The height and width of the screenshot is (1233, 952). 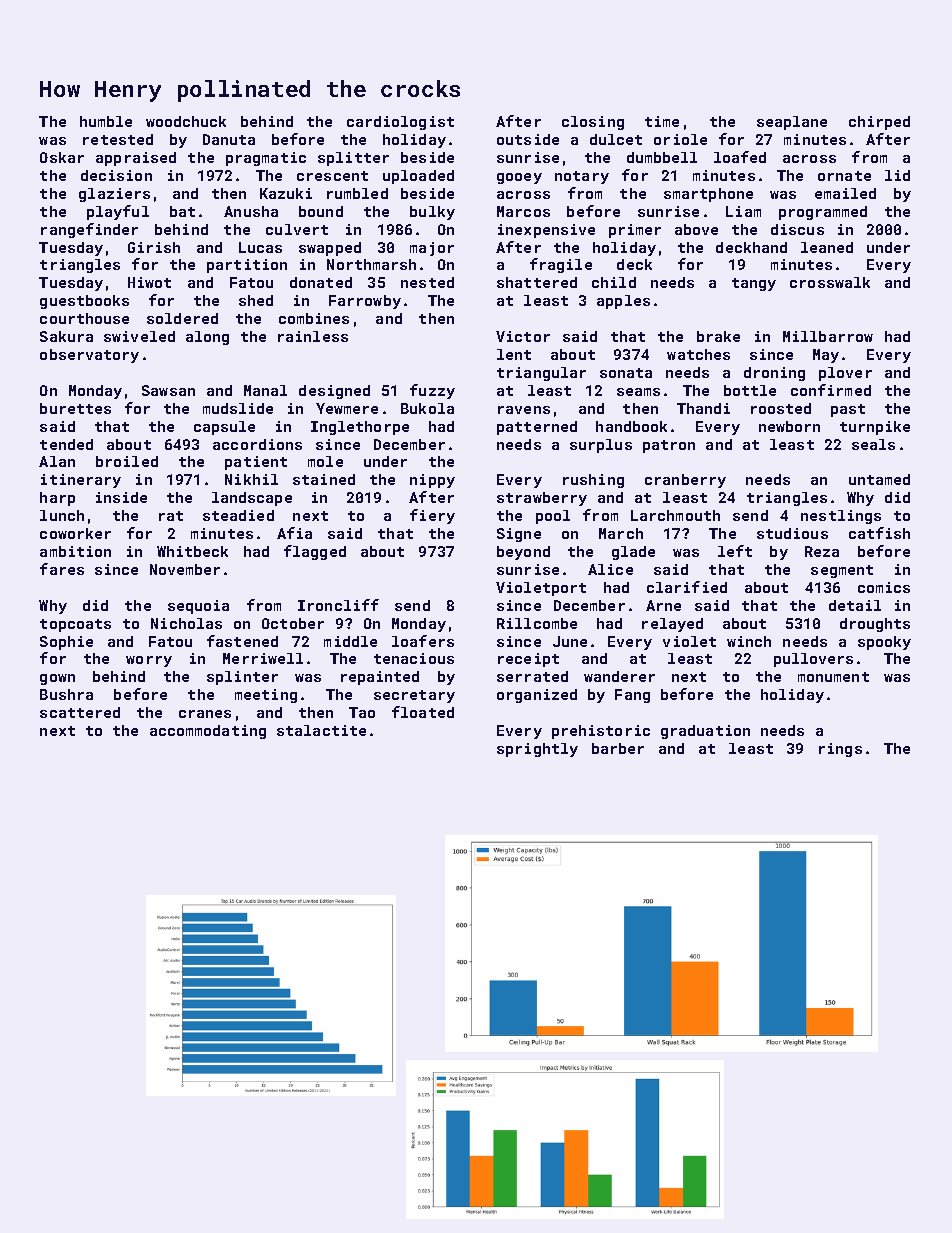 I want to click on chirped, so click(x=879, y=123).
